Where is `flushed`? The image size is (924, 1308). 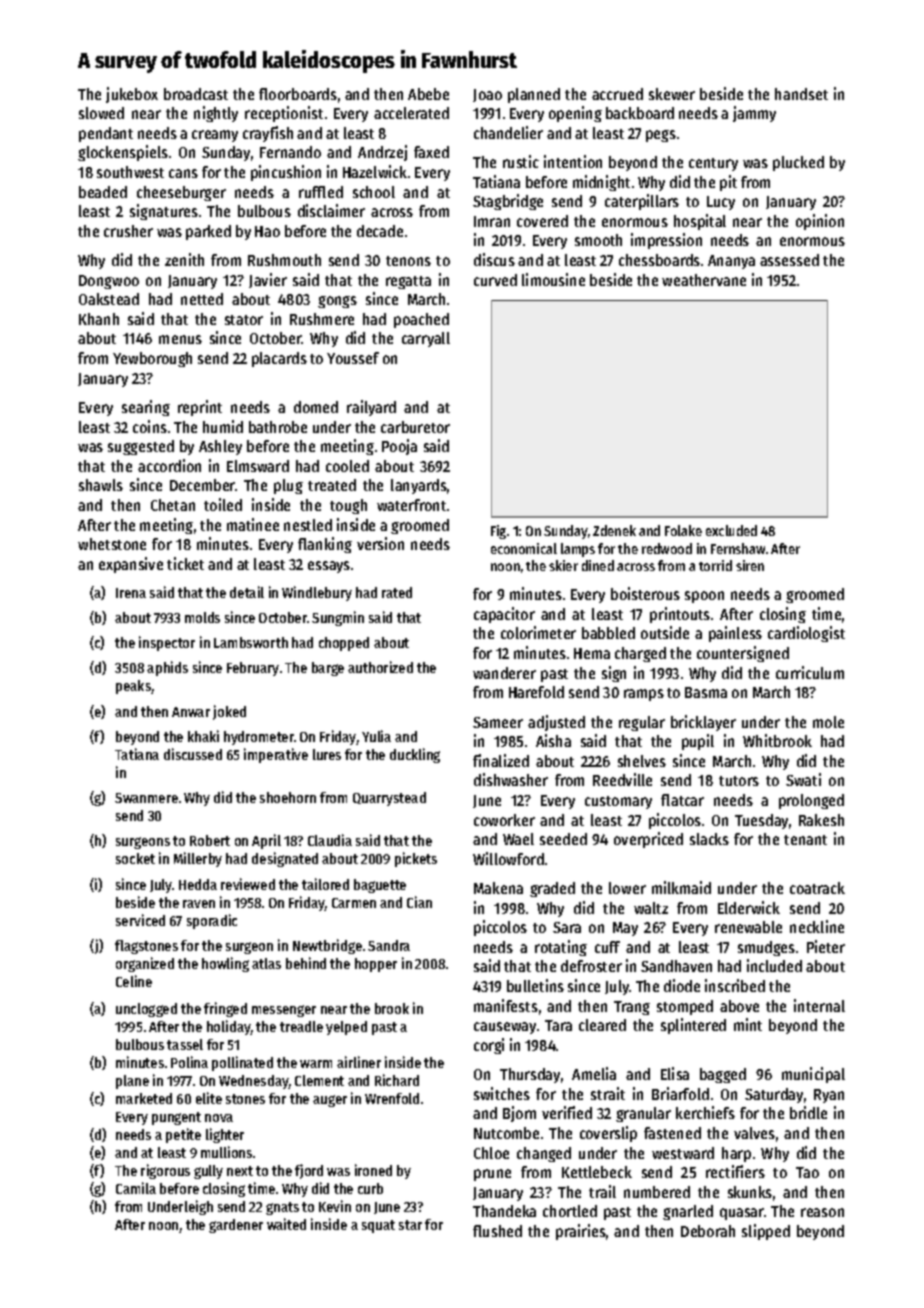 flushed is located at coordinates (497, 1231).
